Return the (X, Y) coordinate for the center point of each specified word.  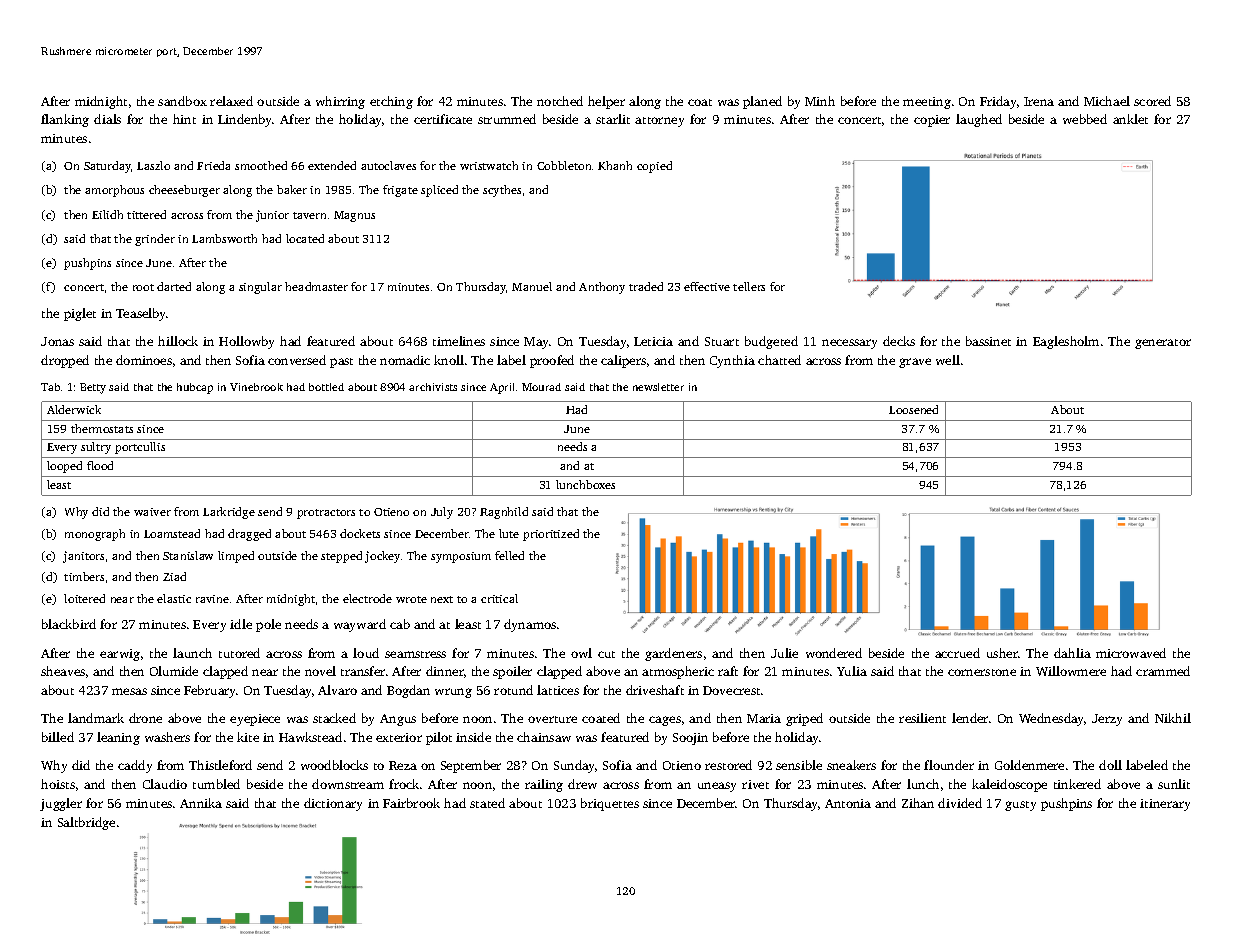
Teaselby (141, 314)
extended (332, 165)
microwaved (1131, 653)
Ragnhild (504, 513)
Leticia (653, 341)
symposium (461, 557)
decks (899, 341)
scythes (502, 191)
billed (58, 737)
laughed (979, 120)
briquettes (610, 804)
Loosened (913, 409)
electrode (367, 598)
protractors (326, 514)
